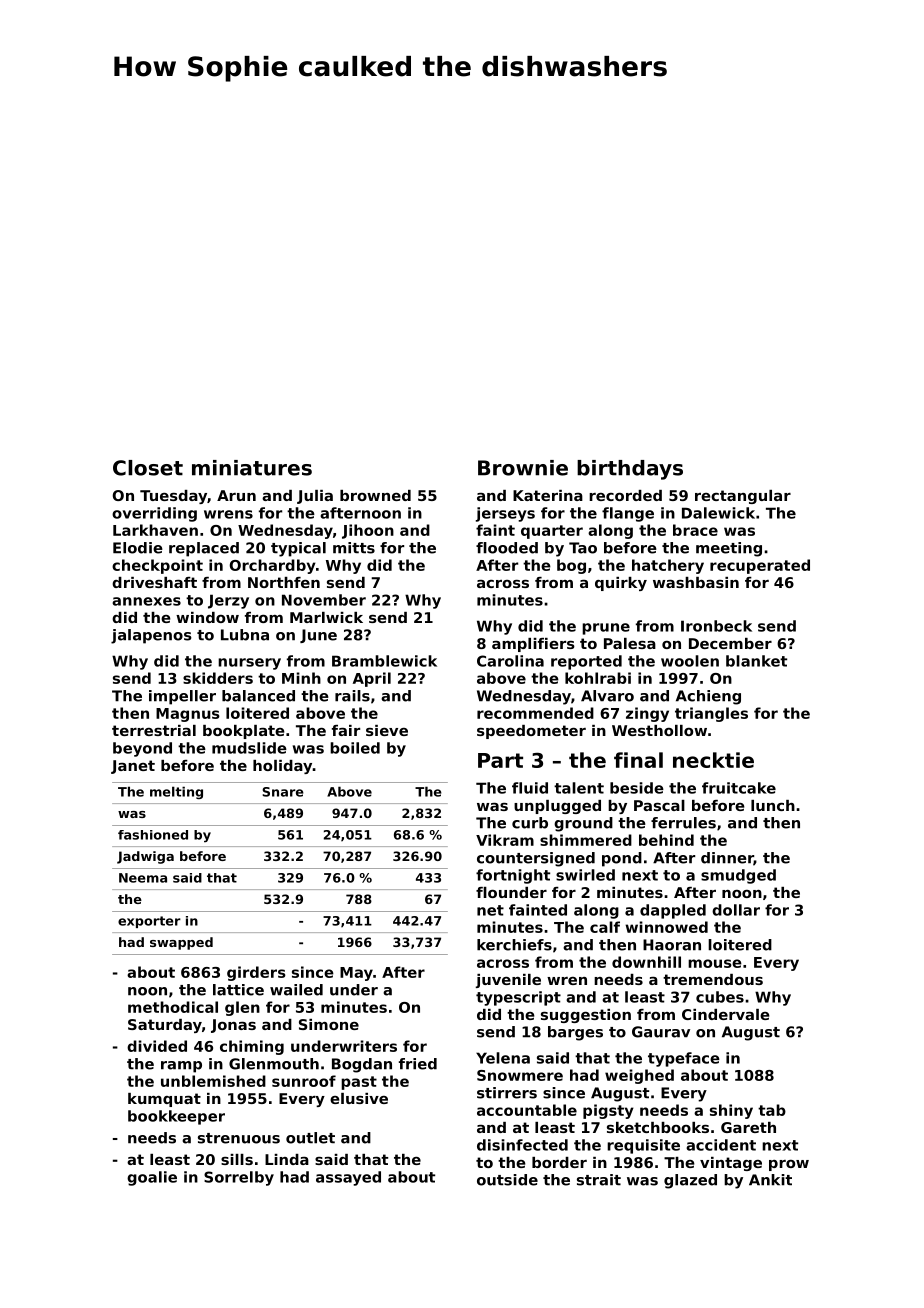 The height and width of the screenshot is (1308, 924). Describe the element at coordinates (718, 513) in the screenshot. I see `Dalewick` at that location.
